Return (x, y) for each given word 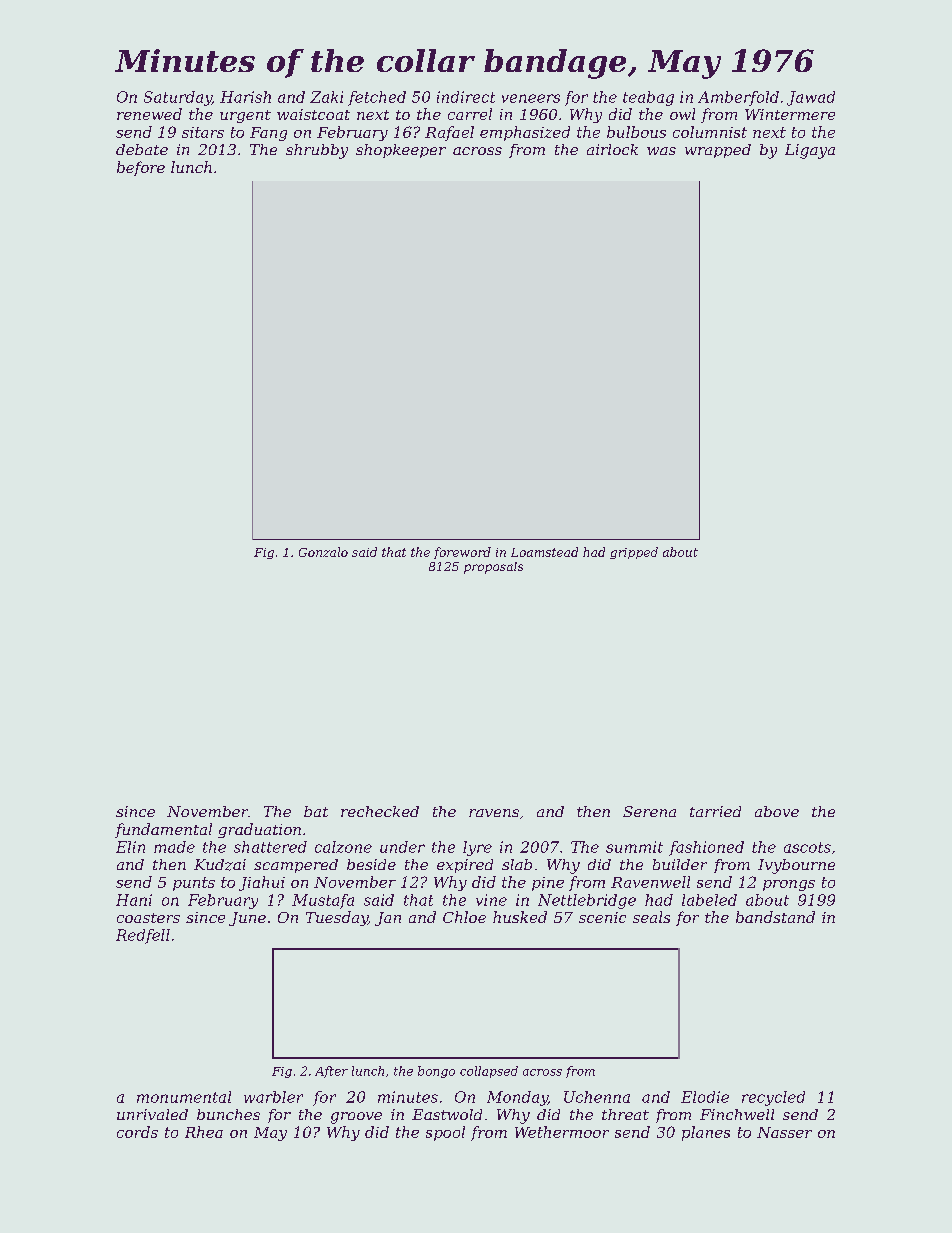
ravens (494, 813)
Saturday (178, 98)
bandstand (775, 917)
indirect (466, 97)
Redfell (143, 936)
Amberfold (738, 98)
